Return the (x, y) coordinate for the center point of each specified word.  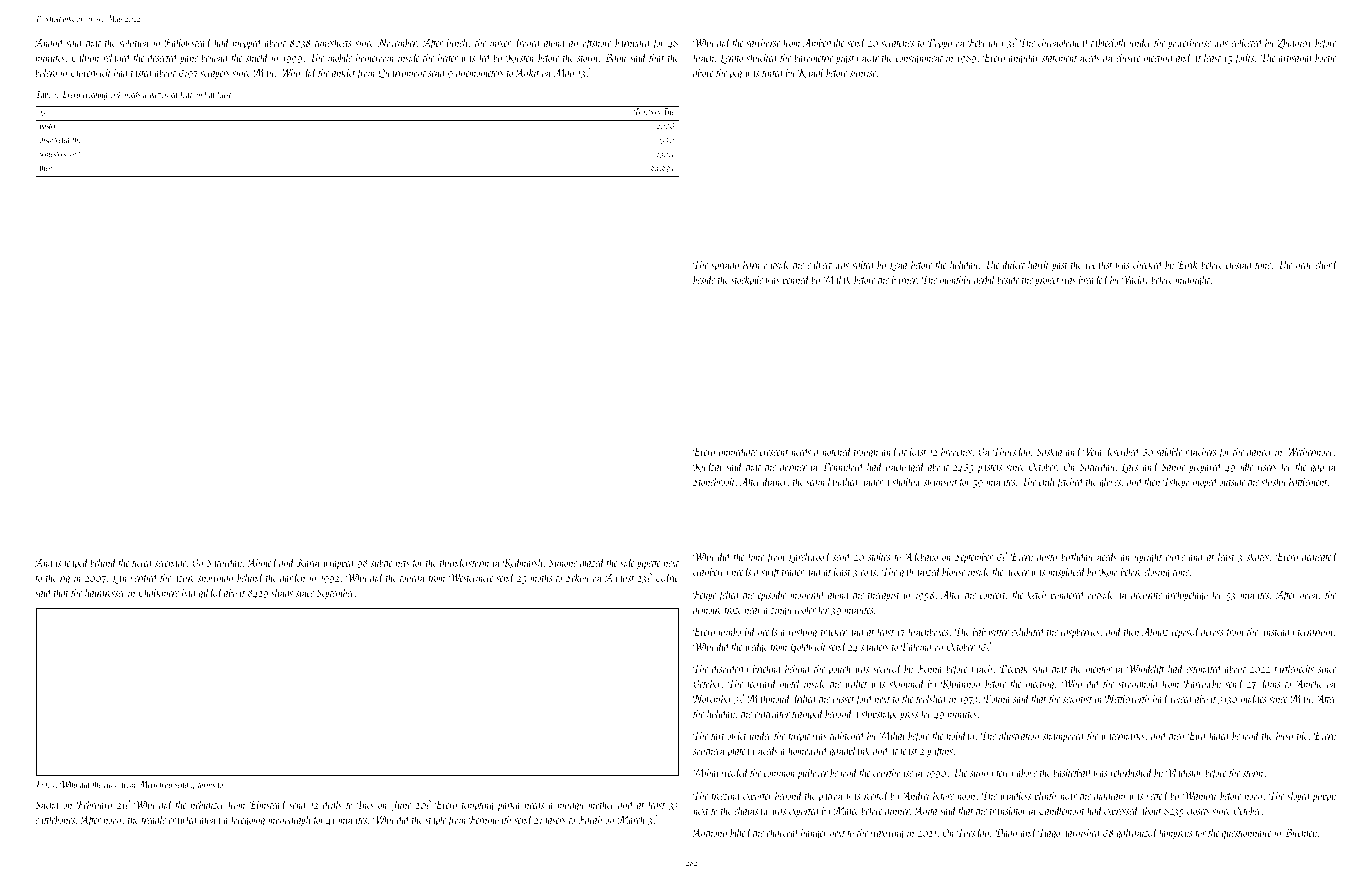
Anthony (709, 833)
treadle (153, 819)
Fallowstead (188, 42)
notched (837, 451)
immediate (738, 451)
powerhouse (1189, 43)
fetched (1070, 482)
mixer (500, 43)
